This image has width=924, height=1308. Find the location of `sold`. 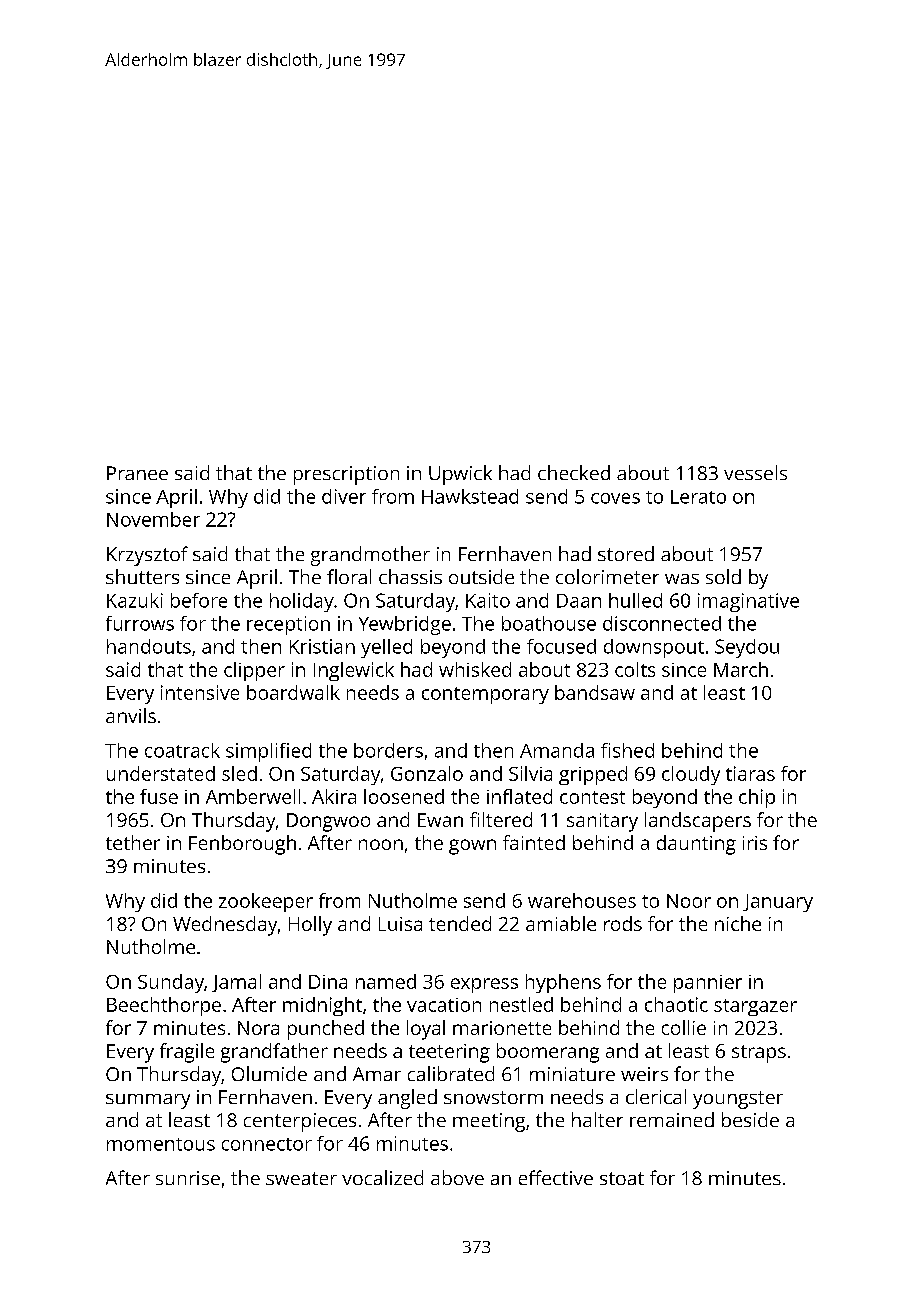

sold is located at coordinates (723, 576).
